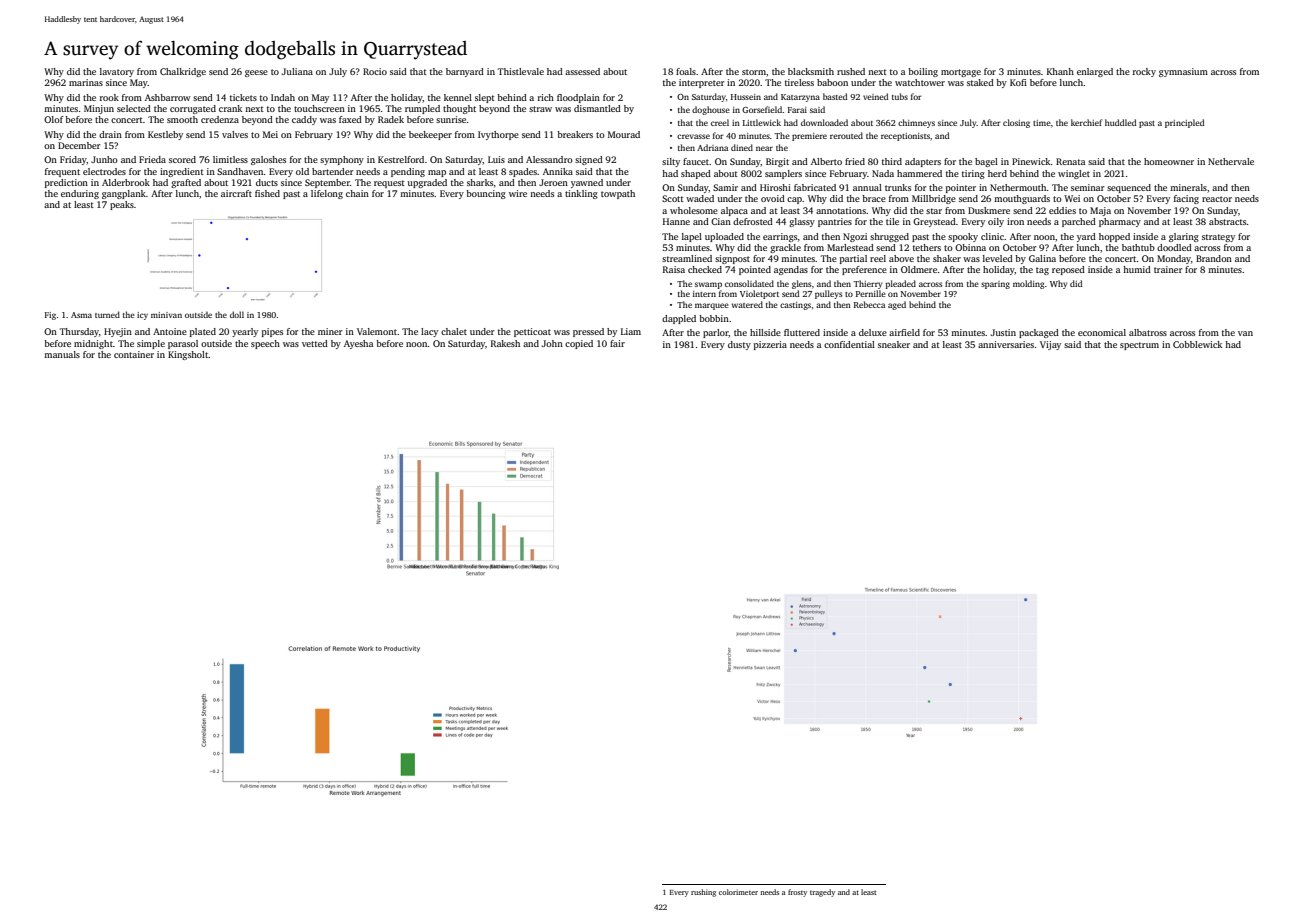 The width and height of the screenshot is (1308, 924). Describe the element at coordinates (588, 332) in the screenshot. I see `pressed` at that location.
